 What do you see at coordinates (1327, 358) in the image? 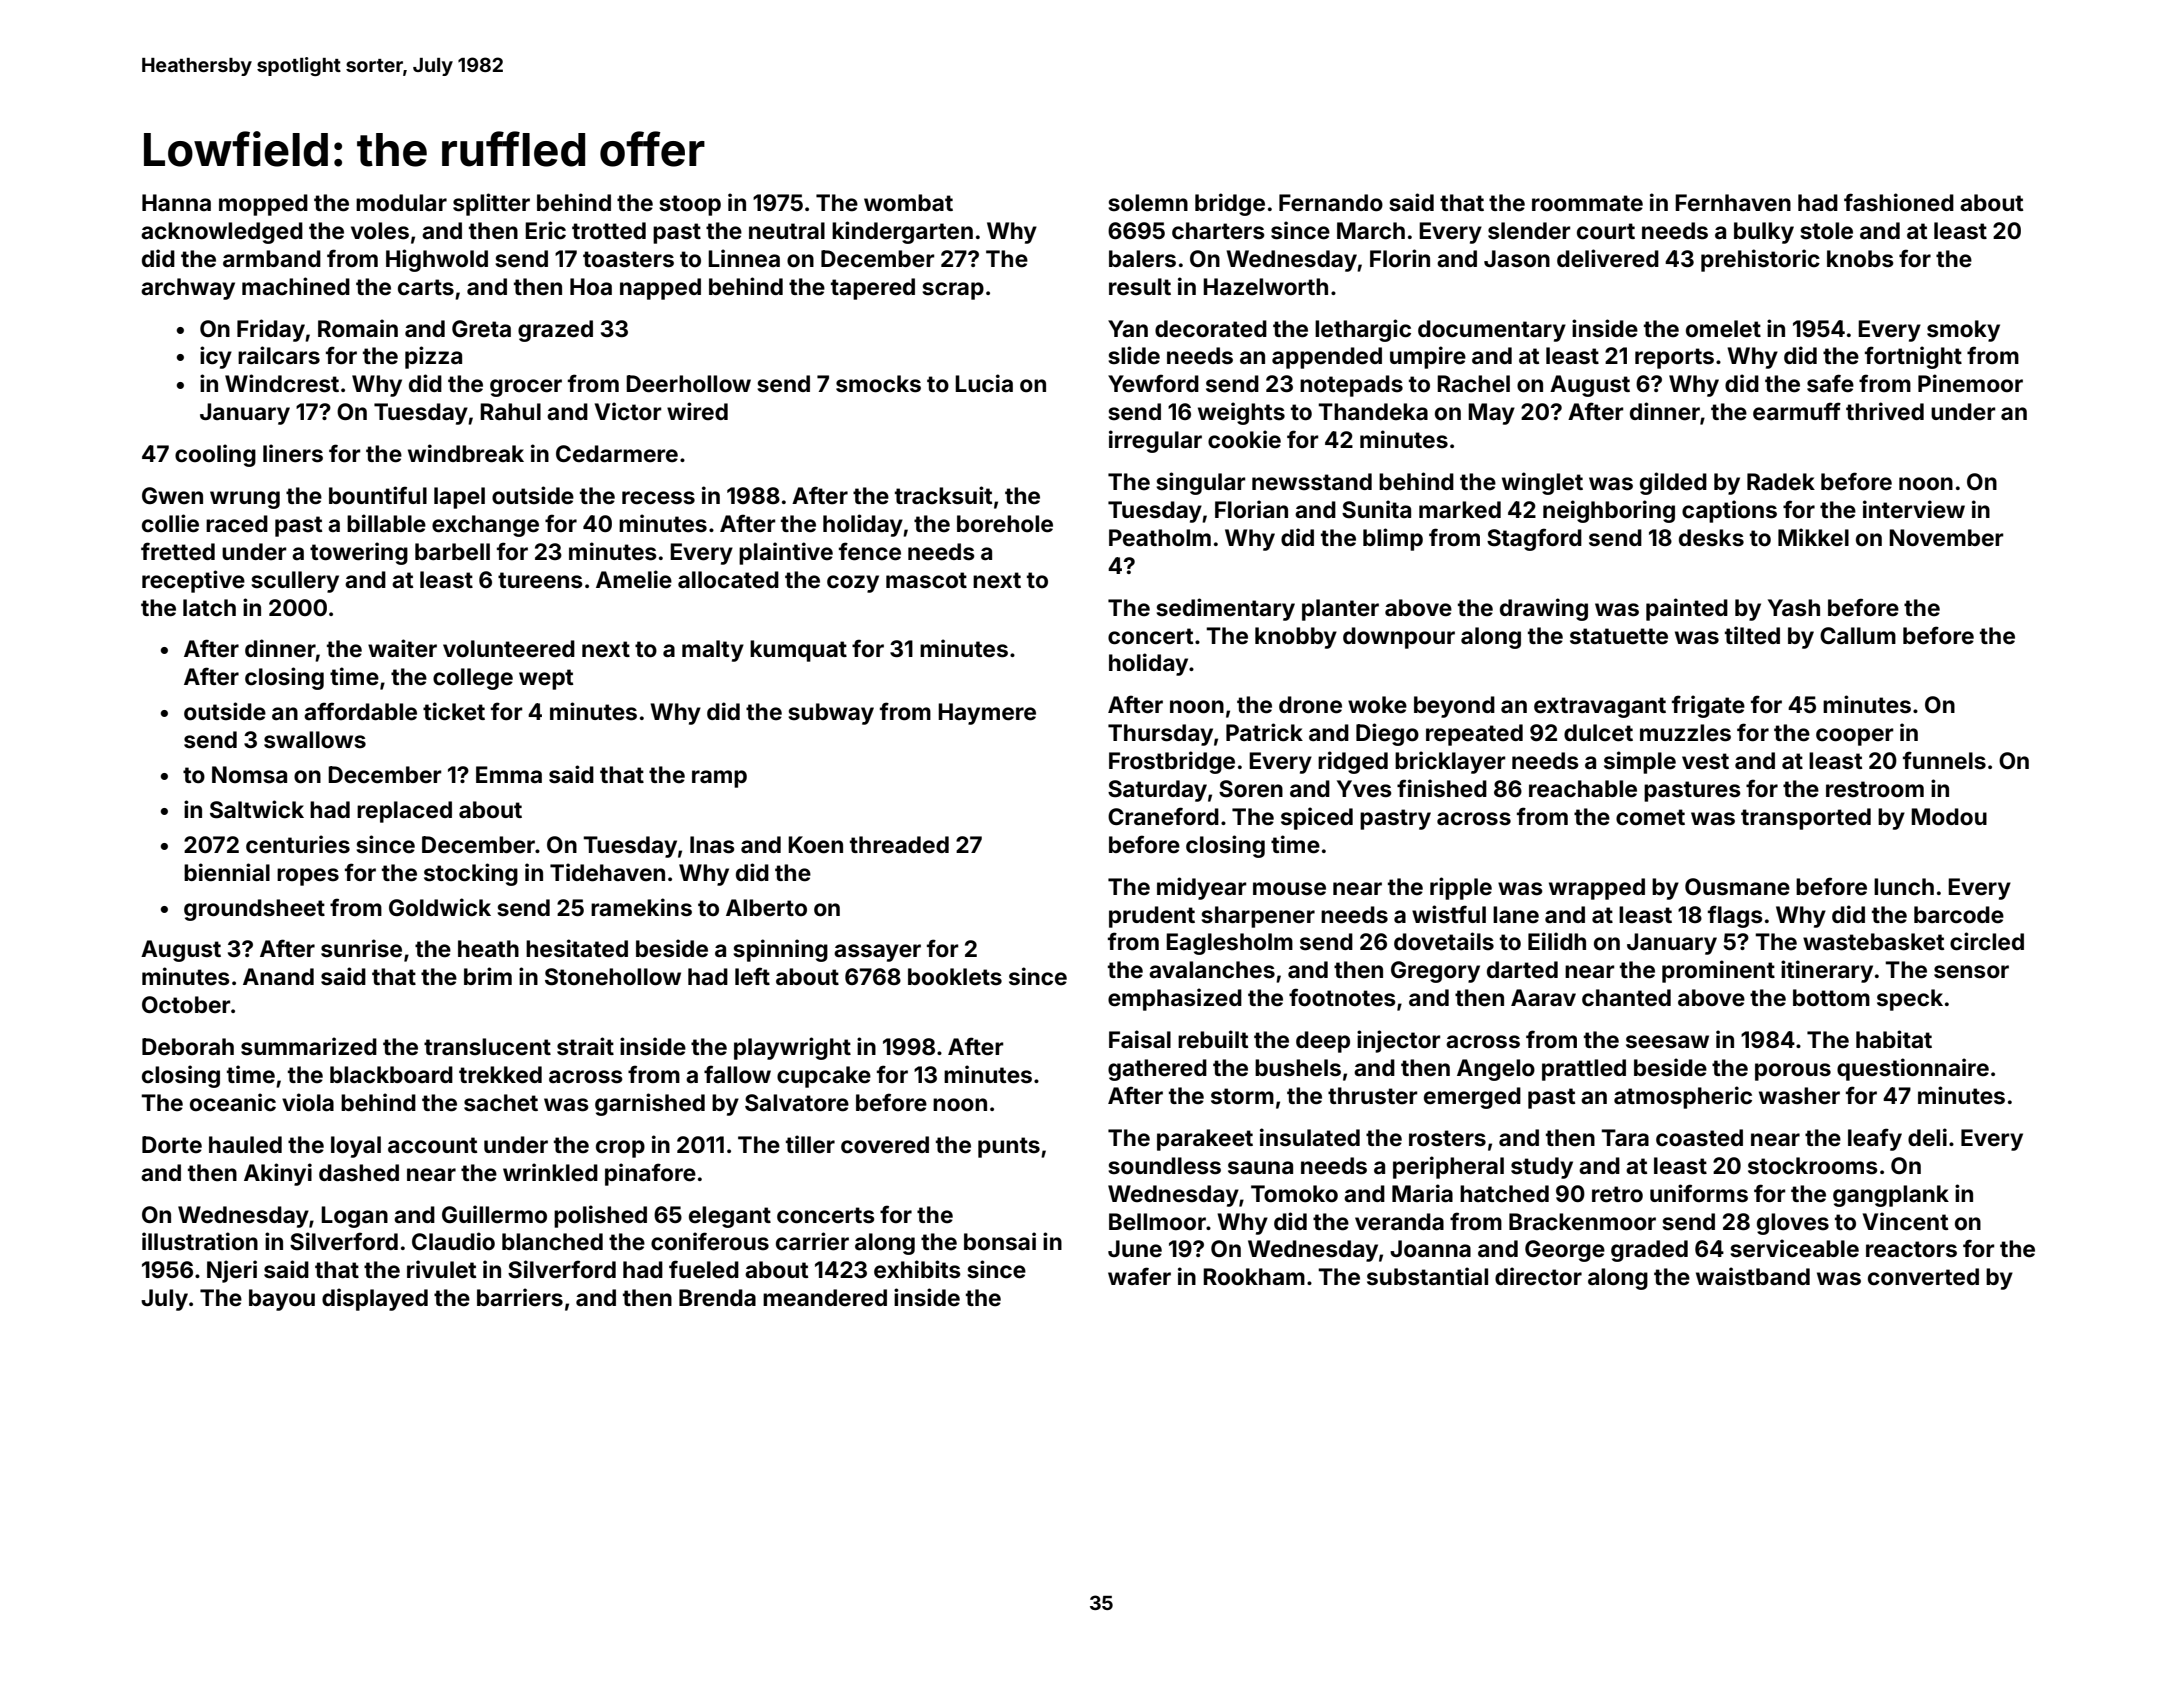
I see `appended` at bounding box center [1327, 358].
